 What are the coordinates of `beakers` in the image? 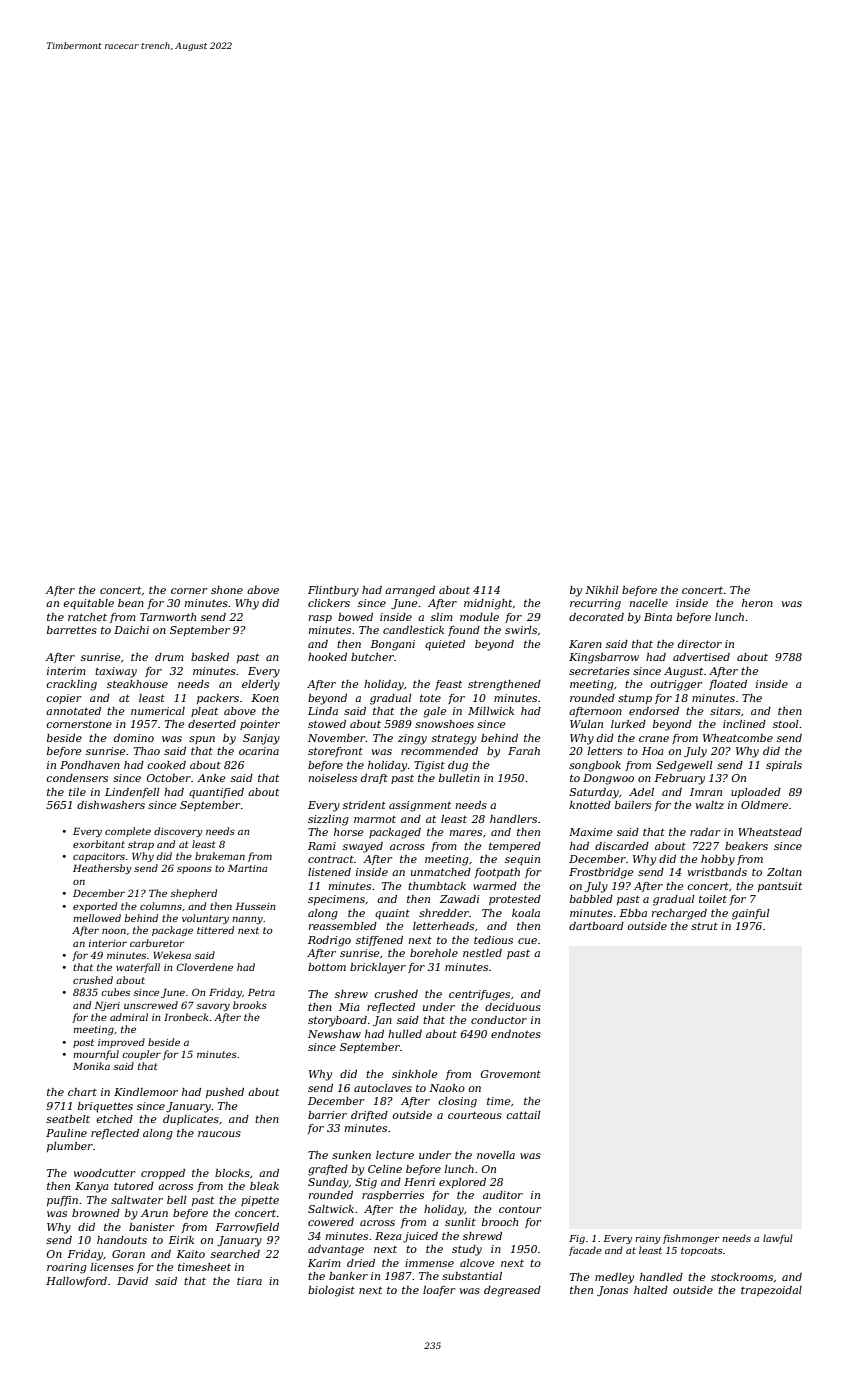 It's located at (746, 846).
